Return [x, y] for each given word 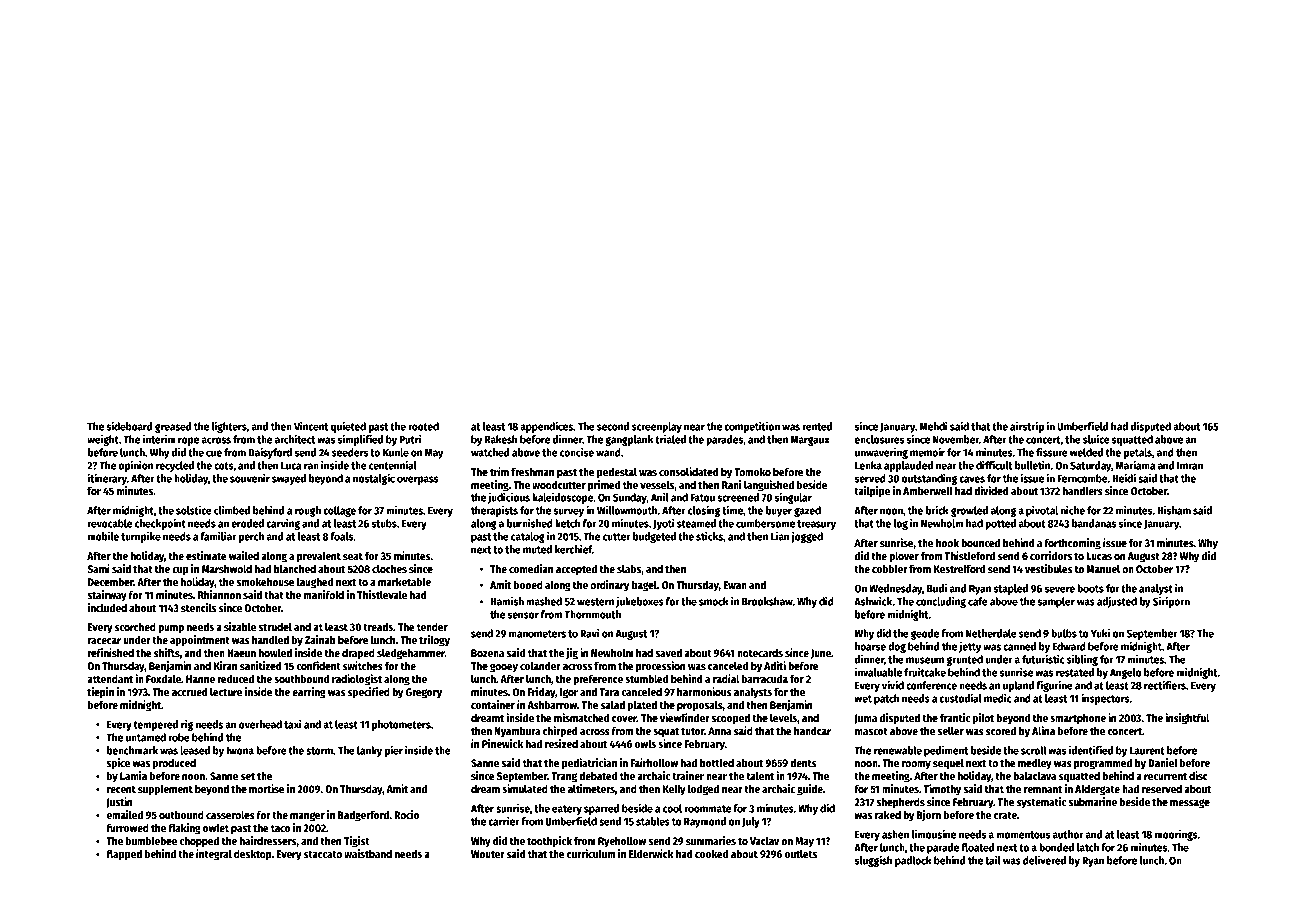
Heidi [1124, 478]
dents [803, 762]
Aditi [775, 665]
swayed [289, 479]
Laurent [1147, 751]
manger [307, 817]
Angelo [1126, 673]
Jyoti [663, 524]
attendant [110, 679]
